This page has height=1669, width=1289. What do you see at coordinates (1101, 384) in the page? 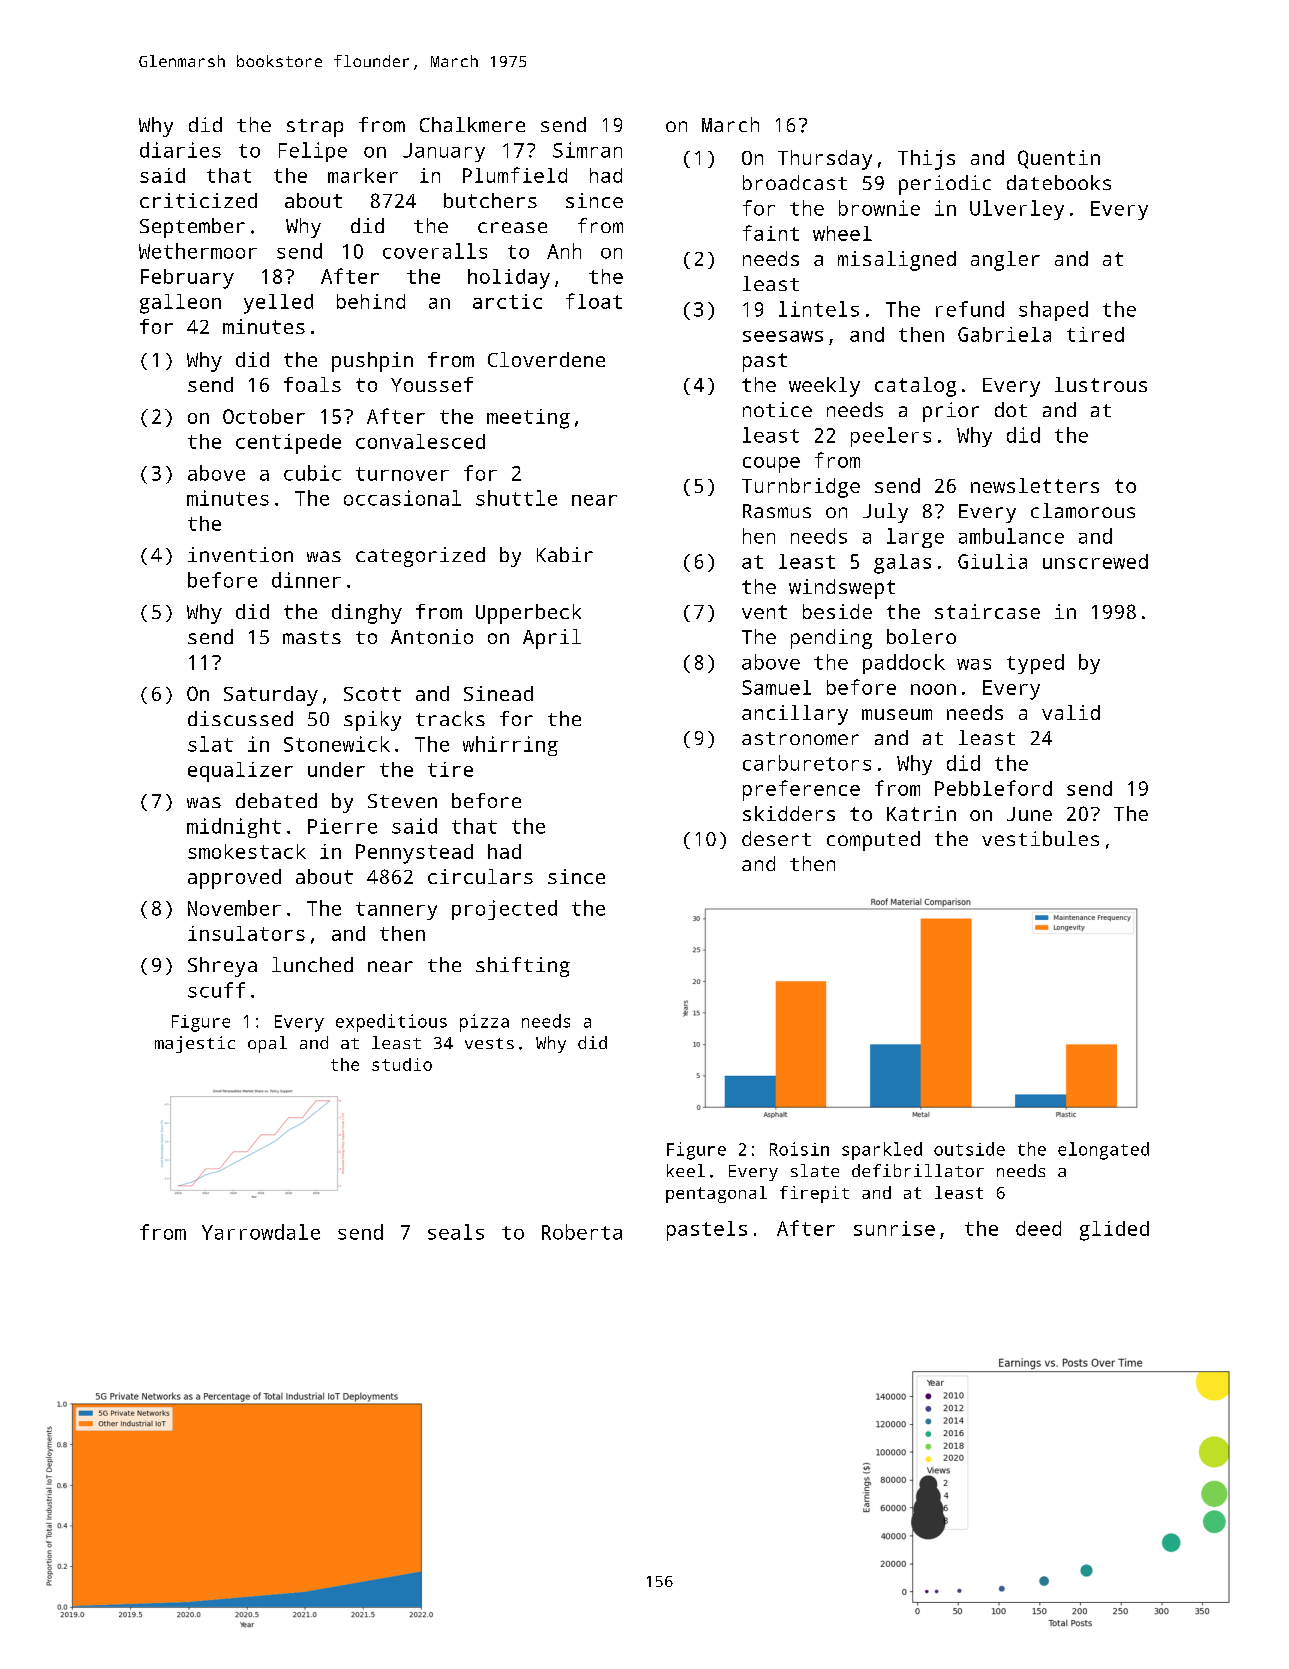
I see `lustrous` at bounding box center [1101, 384].
